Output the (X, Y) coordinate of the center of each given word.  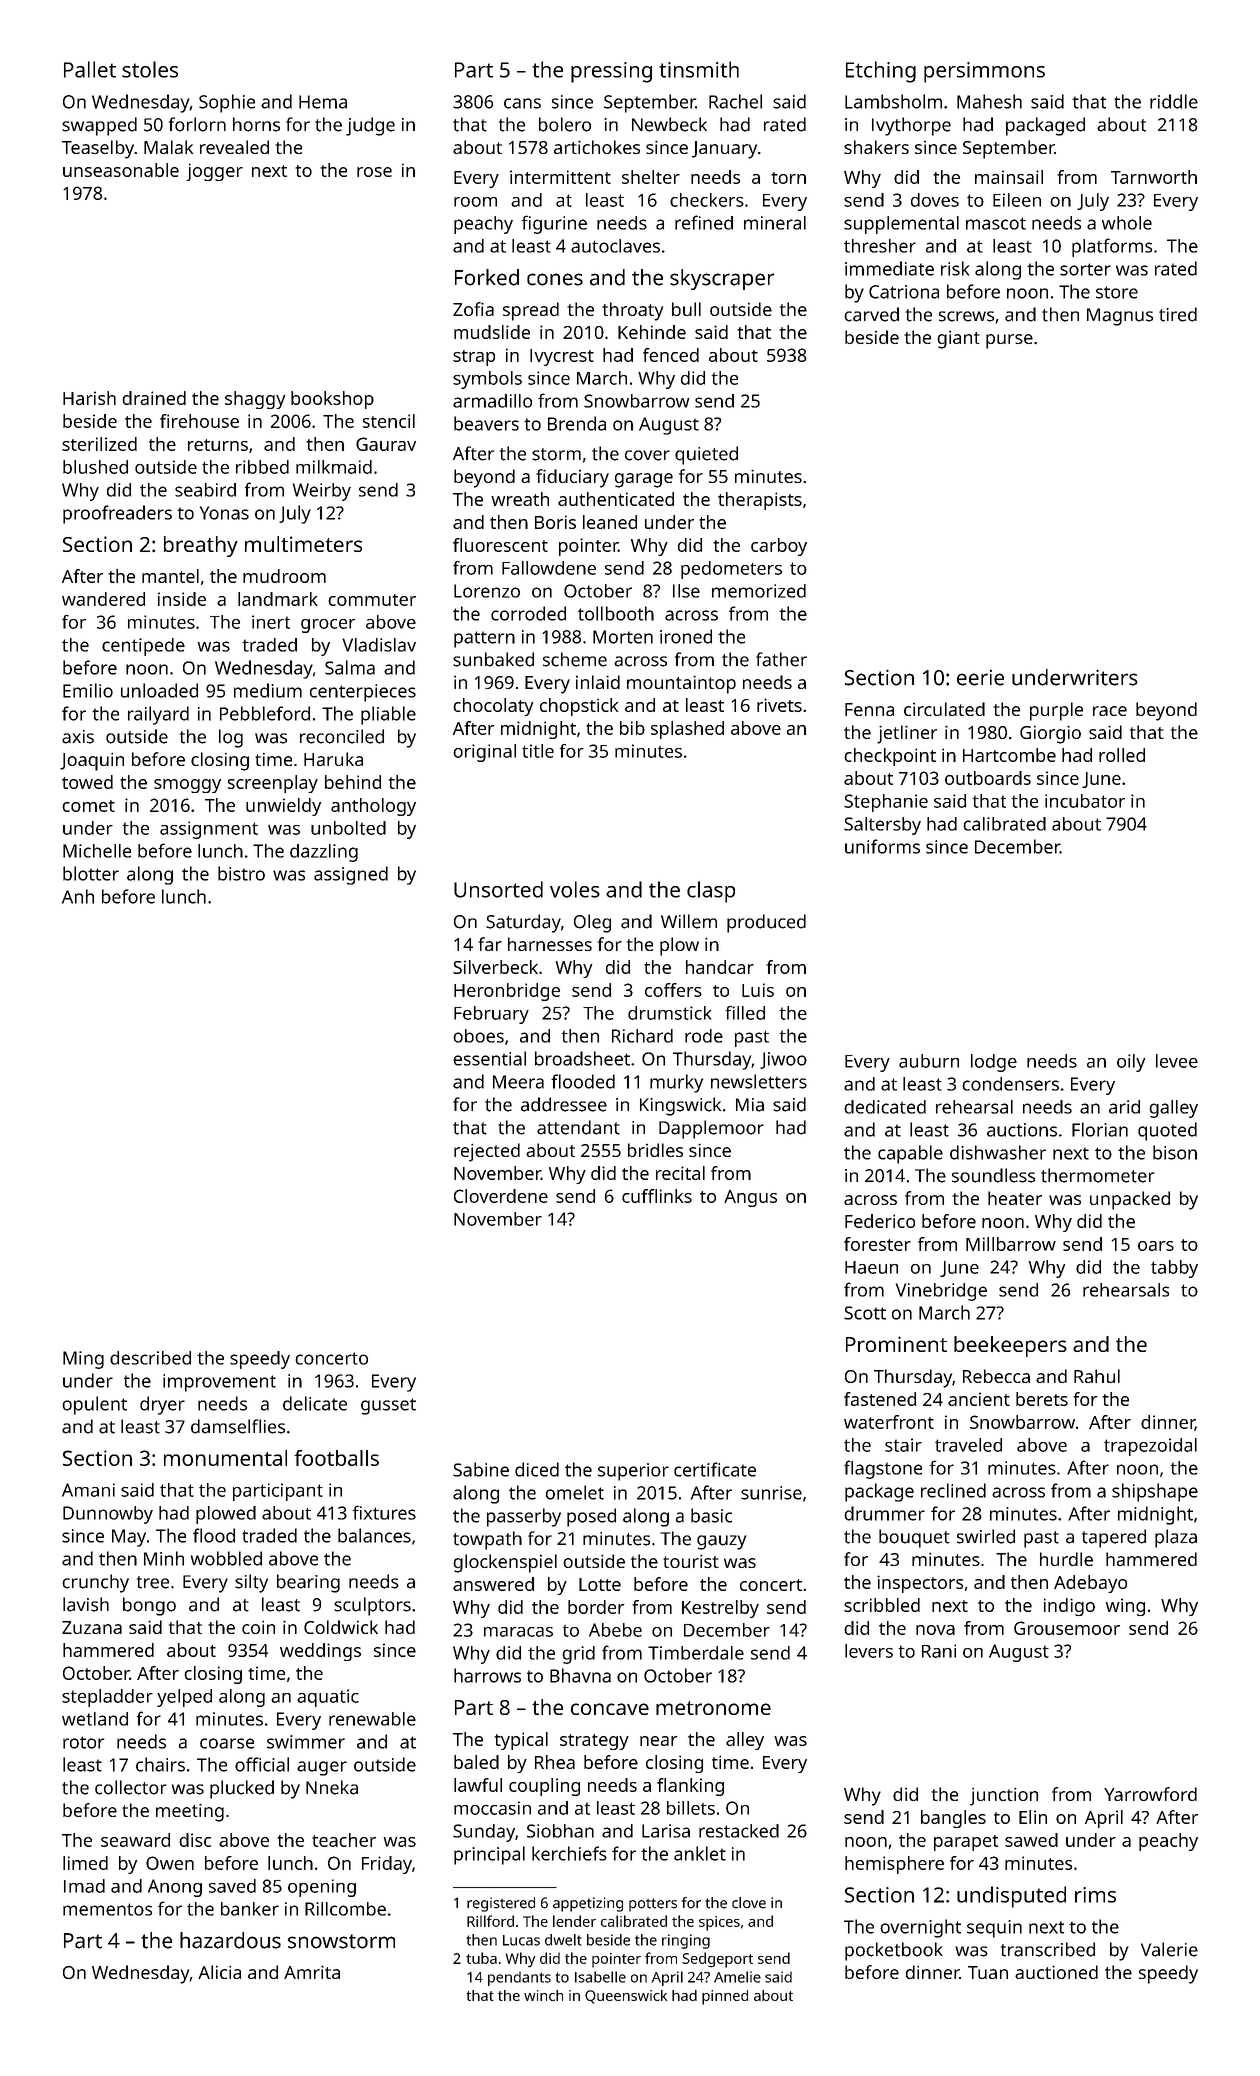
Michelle (97, 851)
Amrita (312, 1972)
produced (766, 923)
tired (1178, 314)
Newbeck (669, 124)
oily (1131, 1063)
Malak (168, 147)
